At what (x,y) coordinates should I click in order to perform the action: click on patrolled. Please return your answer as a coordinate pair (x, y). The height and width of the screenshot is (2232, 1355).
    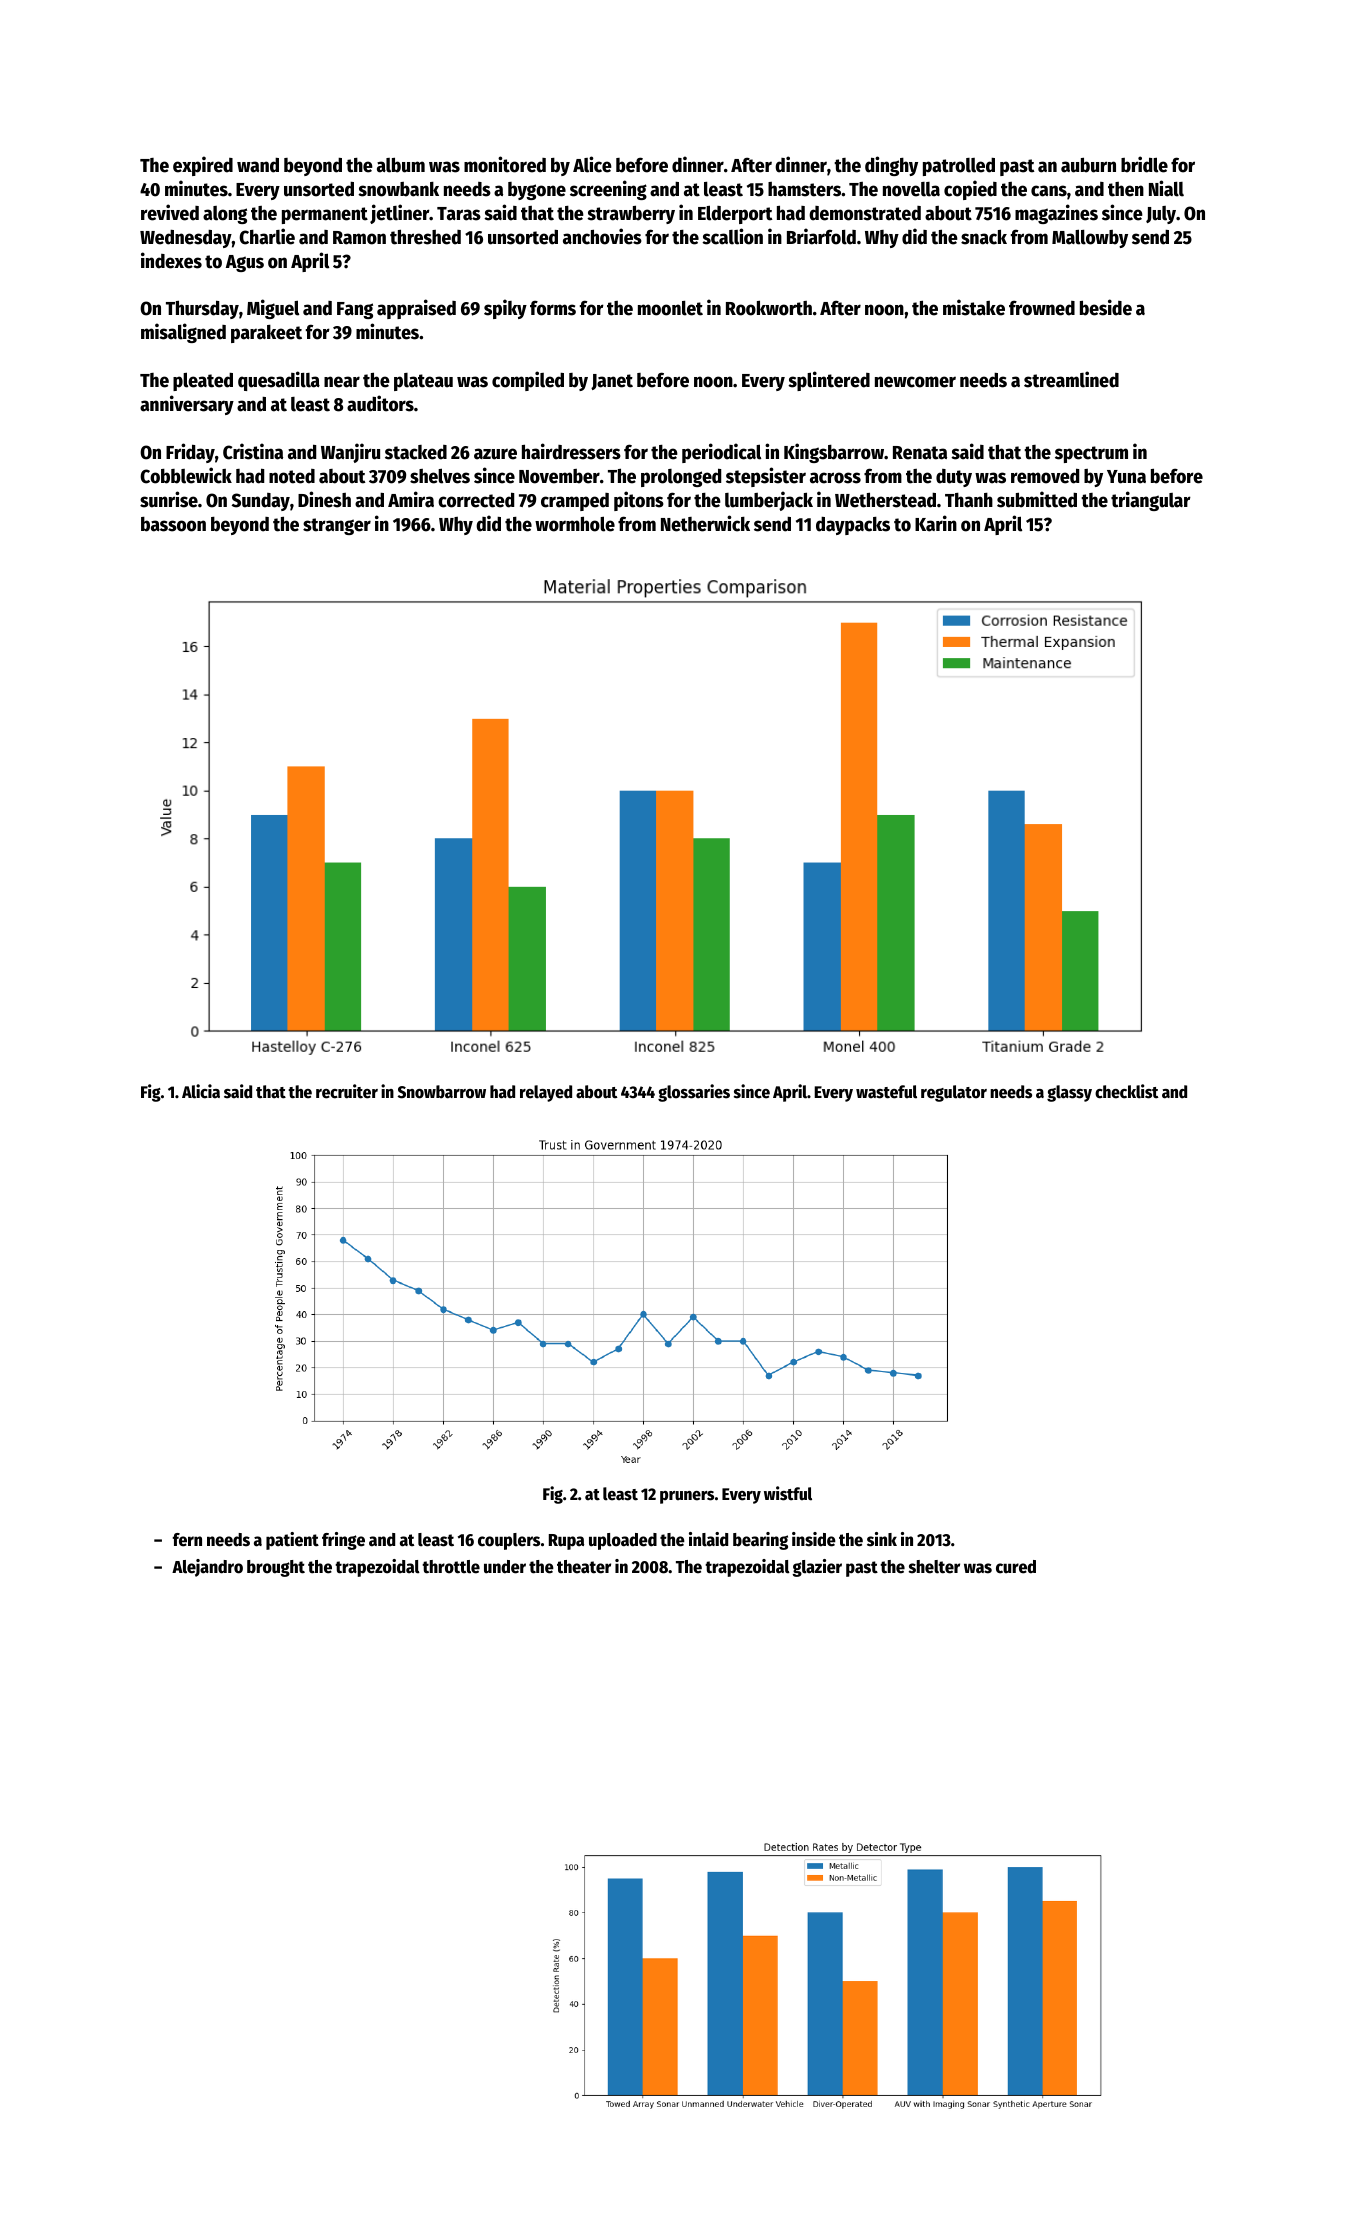
    Looking at the image, I should click on (959, 167).
